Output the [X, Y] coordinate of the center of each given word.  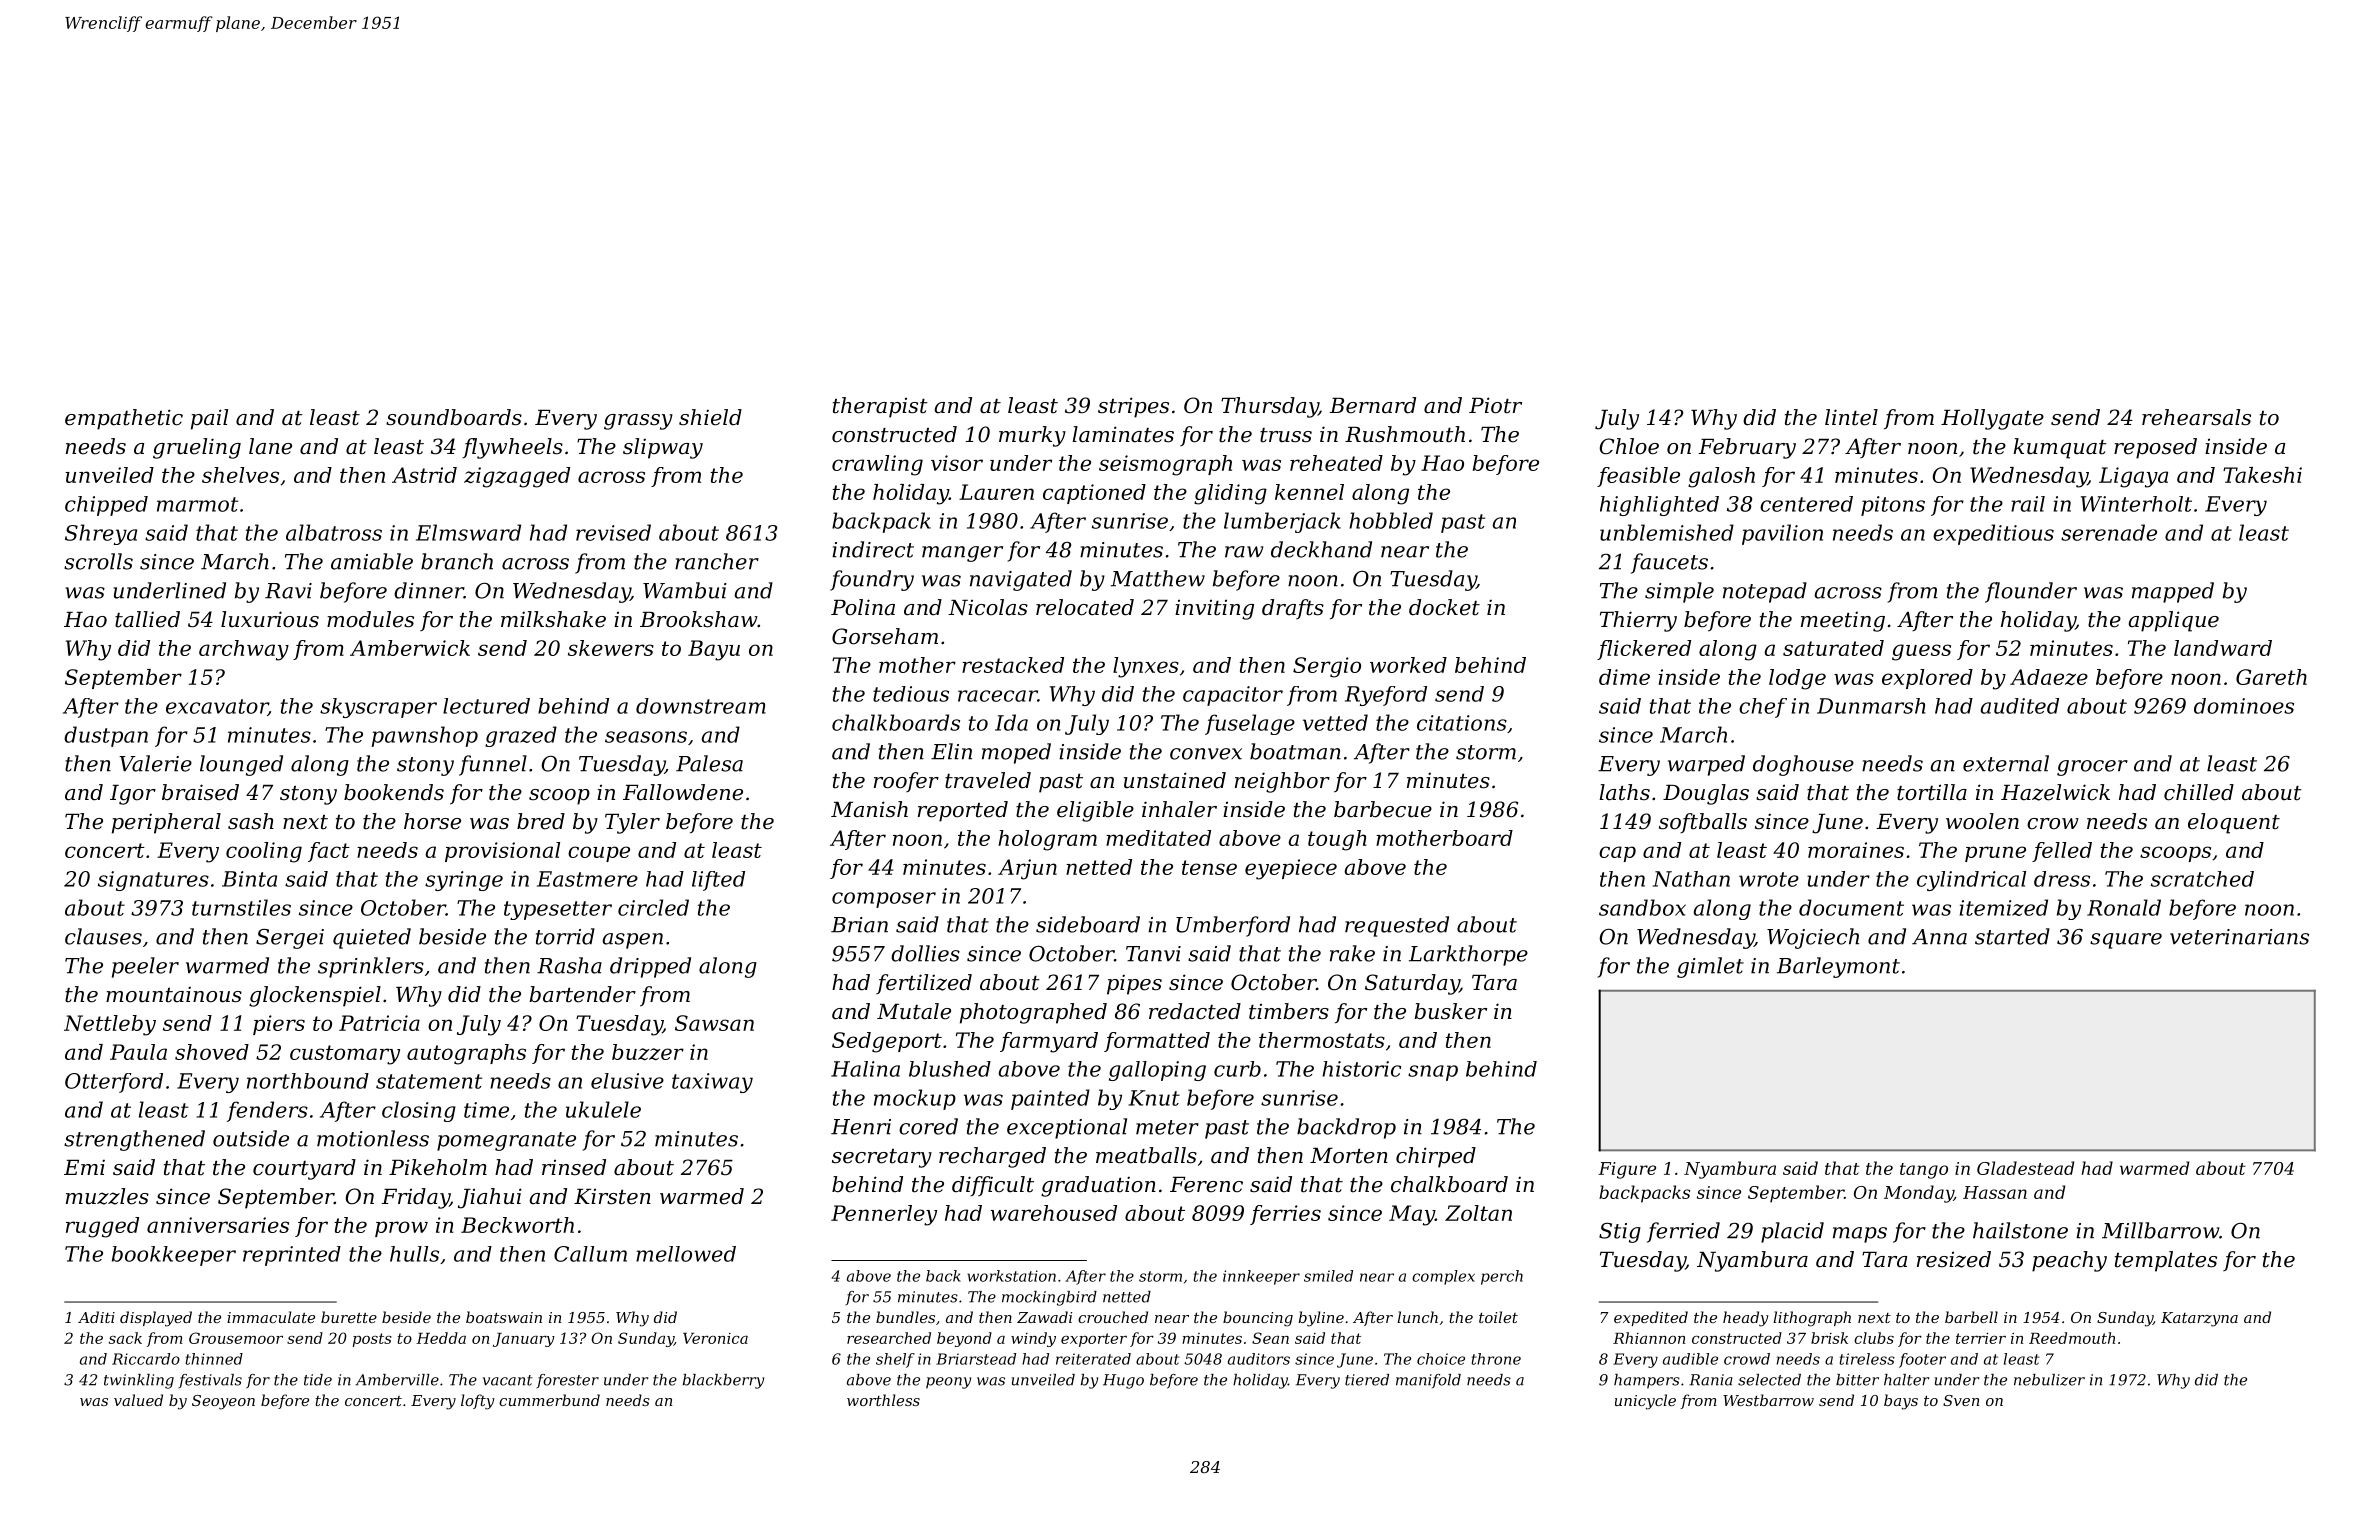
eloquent [2234, 823]
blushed [950, 1069]
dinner [429, 590]
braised [200, 792]
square [2126, 941]
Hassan [1995, 1192]
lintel [1851, 417]
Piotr [1495, 405]
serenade [2109, 532]
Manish [869, 809]
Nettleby [110, 1025]
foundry [872, 580]
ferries [1285, 1215]
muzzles [107, 1196]
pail [209, 419]
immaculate [271, 1317]
